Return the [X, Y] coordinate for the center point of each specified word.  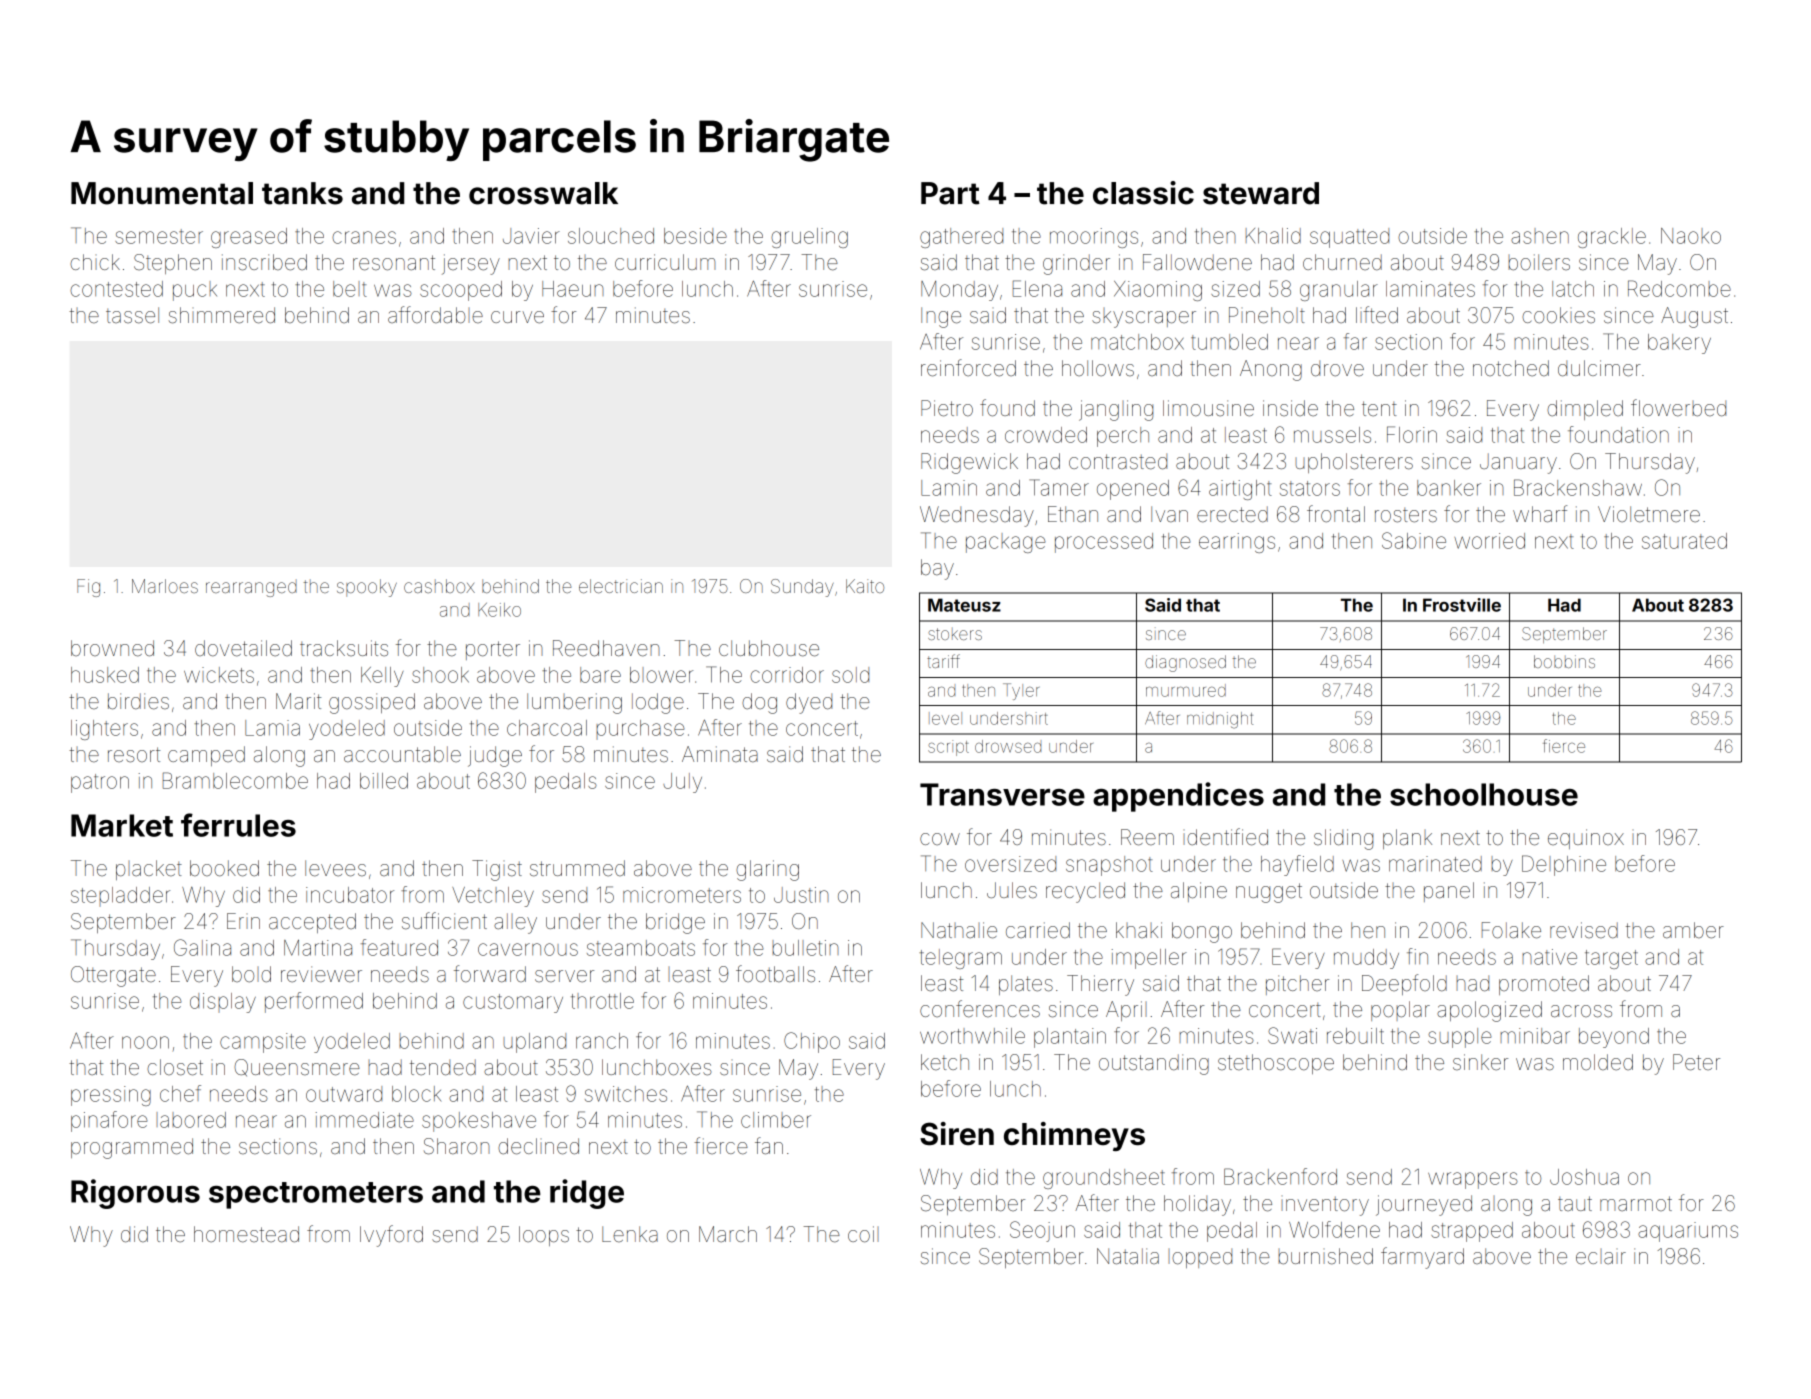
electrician [621, 586]
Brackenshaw [1578, 487]
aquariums [1688, 1232]
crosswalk [543, 193]
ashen [1540, 236]
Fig [88, 588]
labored [191, 1120]
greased [249, 238]
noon [145, 1042]
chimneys [1074, 1136]
